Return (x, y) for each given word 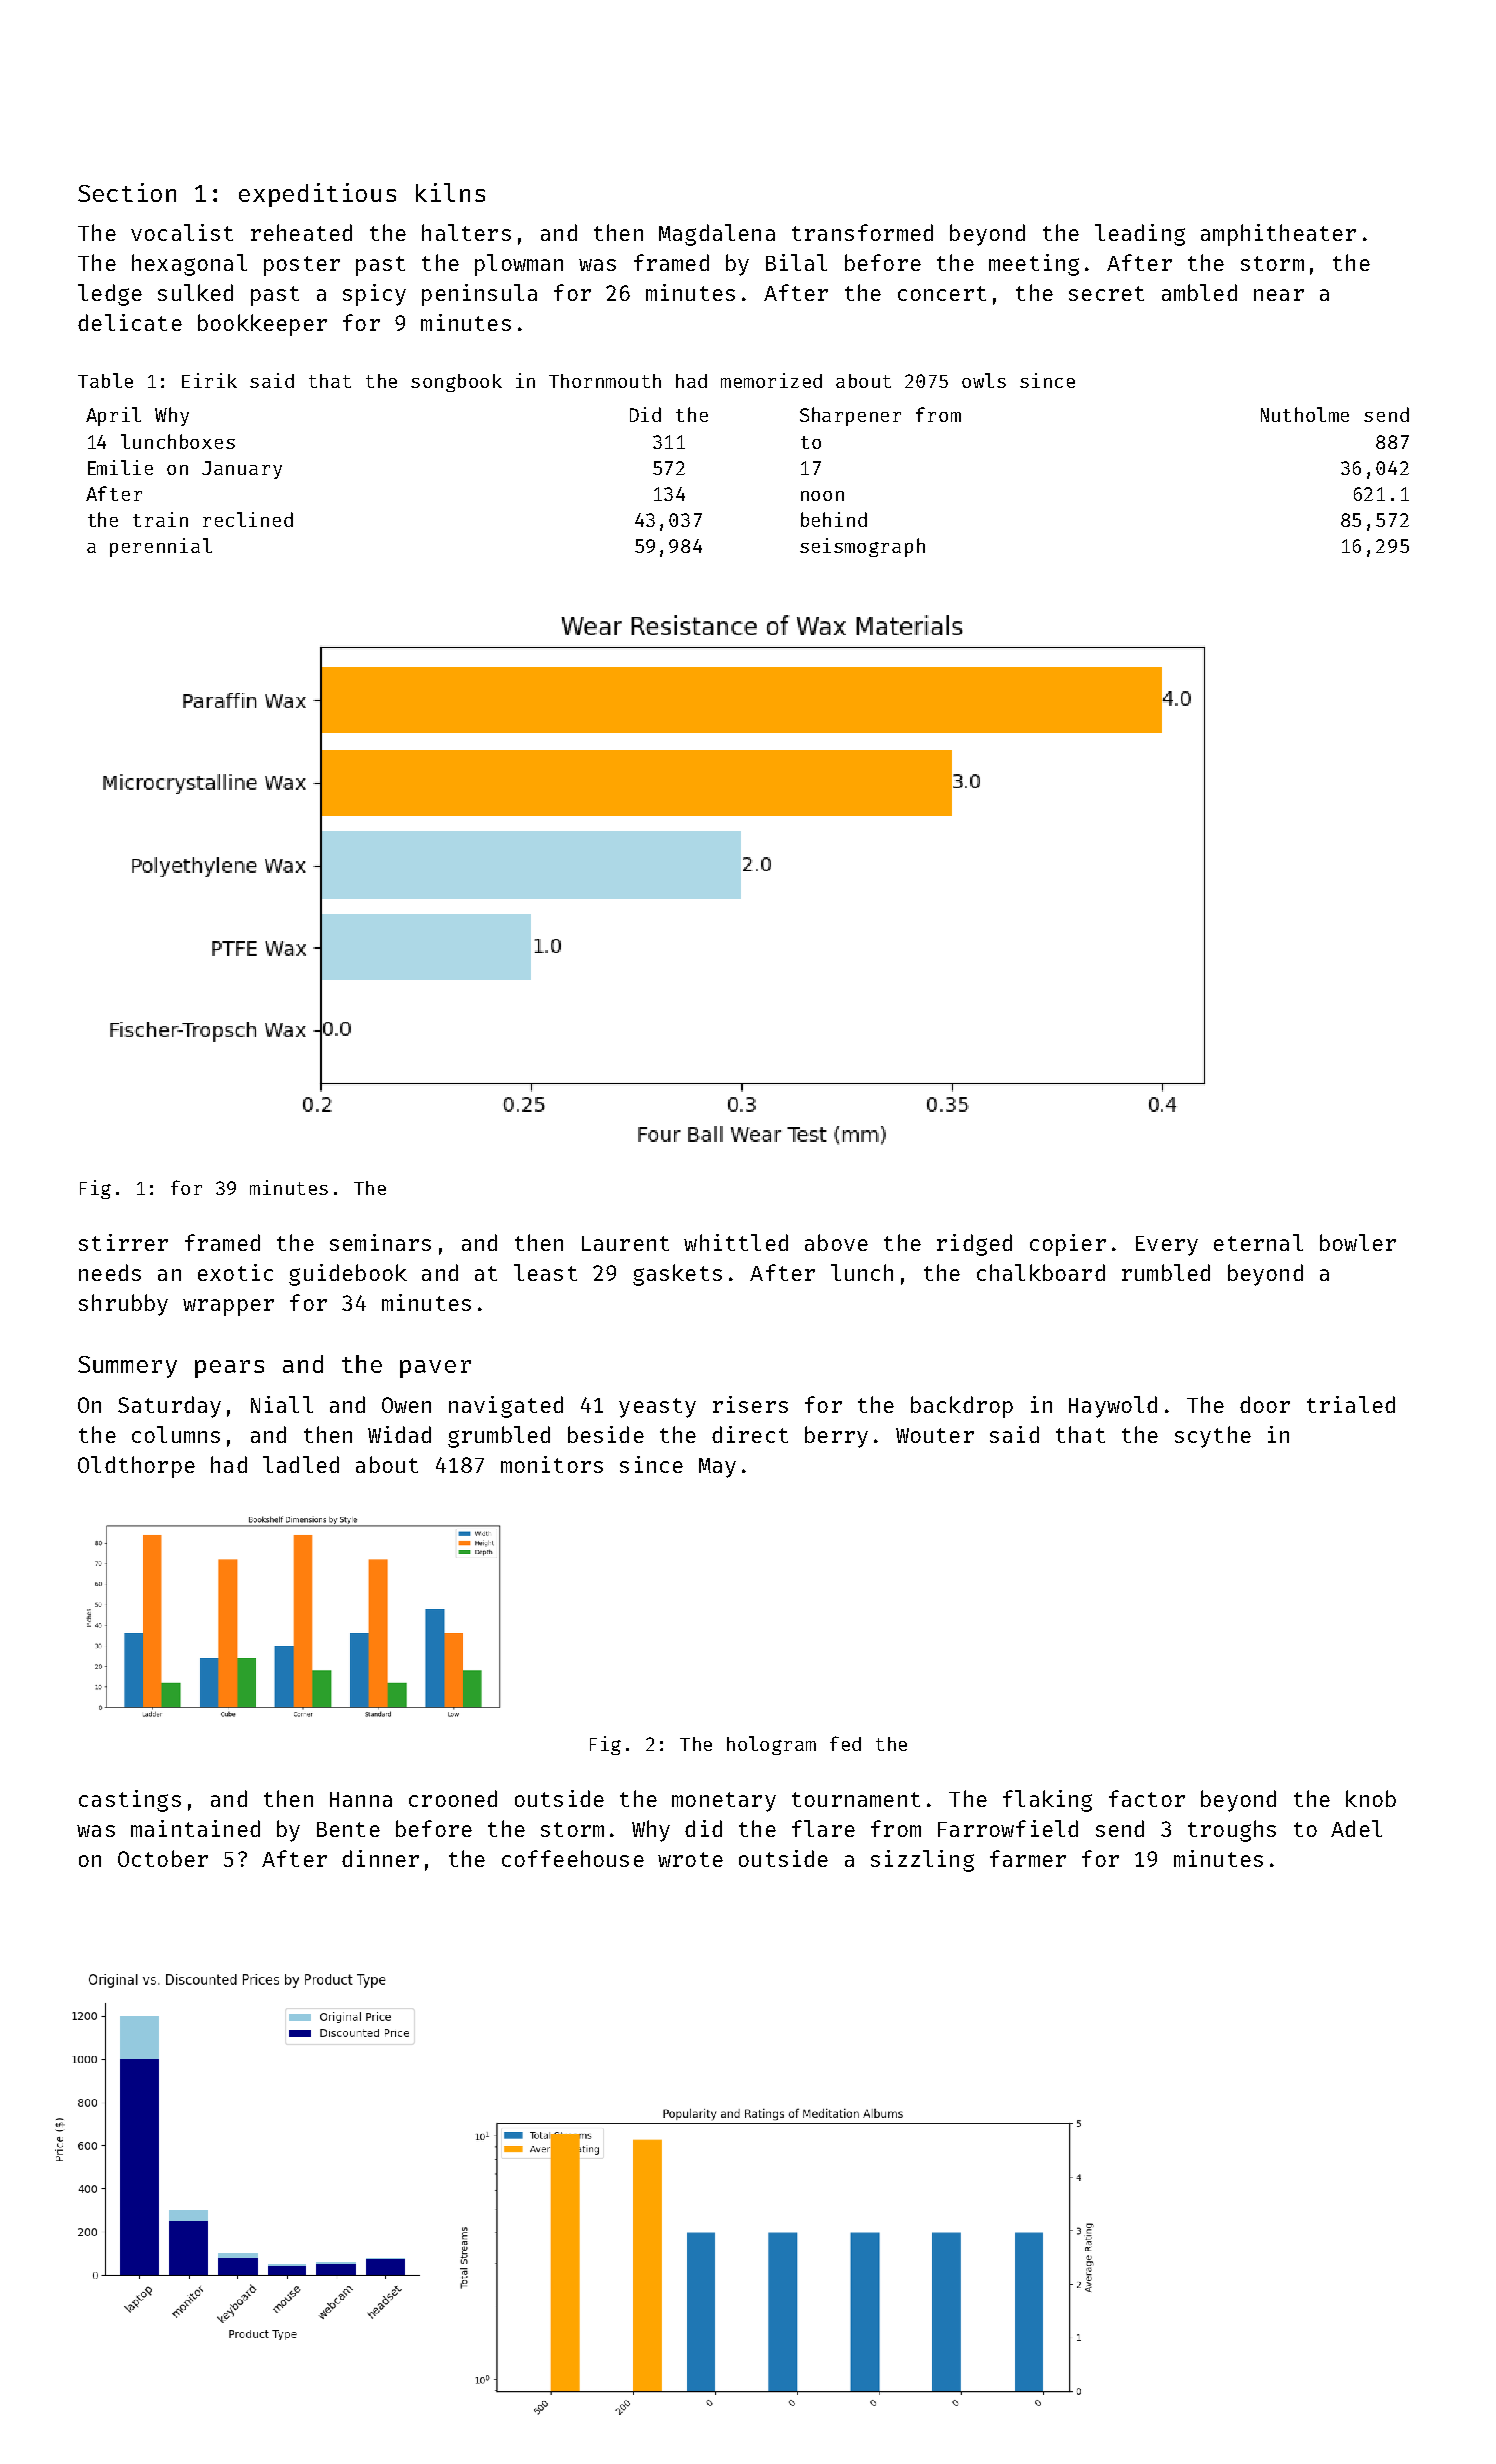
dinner (380, 1858)
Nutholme (1305, 414)
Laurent (625, 1243)
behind (834, 519)
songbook (456, 383)
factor (1147, 1798)
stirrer (123, 1242)
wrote (690, 1859)
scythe (1213, 1437)
